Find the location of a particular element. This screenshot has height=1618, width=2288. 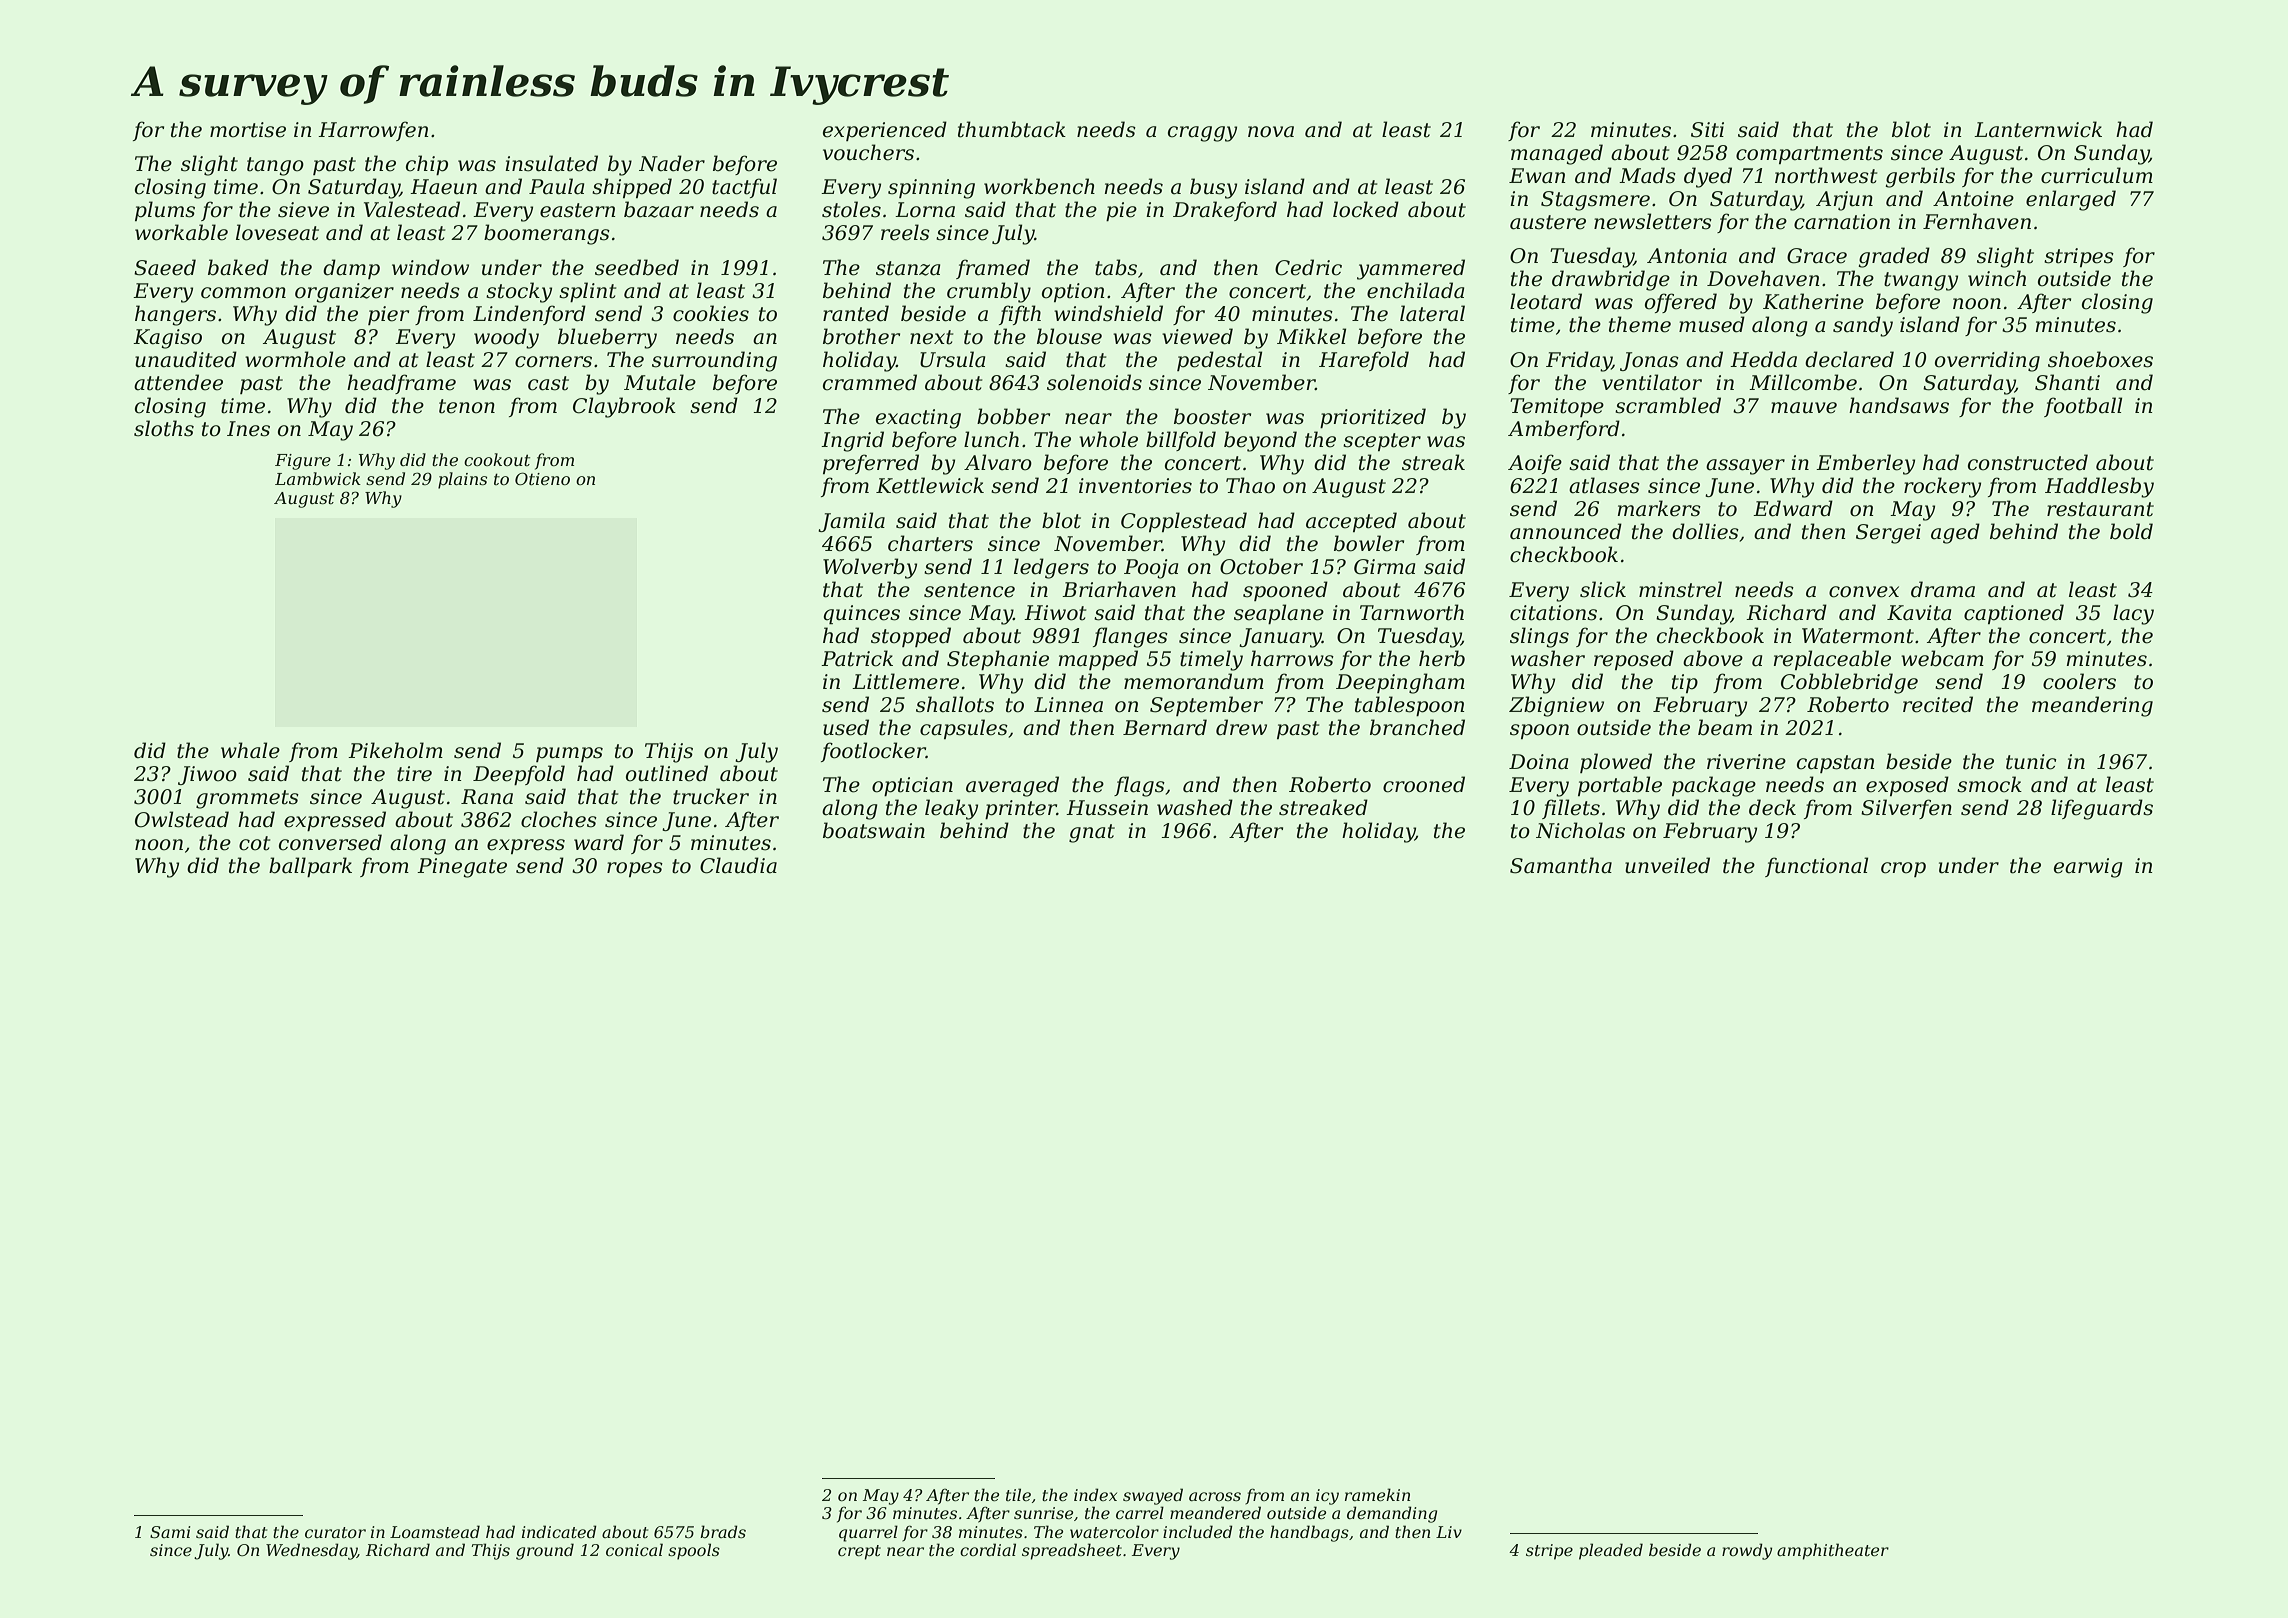

mauve is located at coordinates (1804, 408).
